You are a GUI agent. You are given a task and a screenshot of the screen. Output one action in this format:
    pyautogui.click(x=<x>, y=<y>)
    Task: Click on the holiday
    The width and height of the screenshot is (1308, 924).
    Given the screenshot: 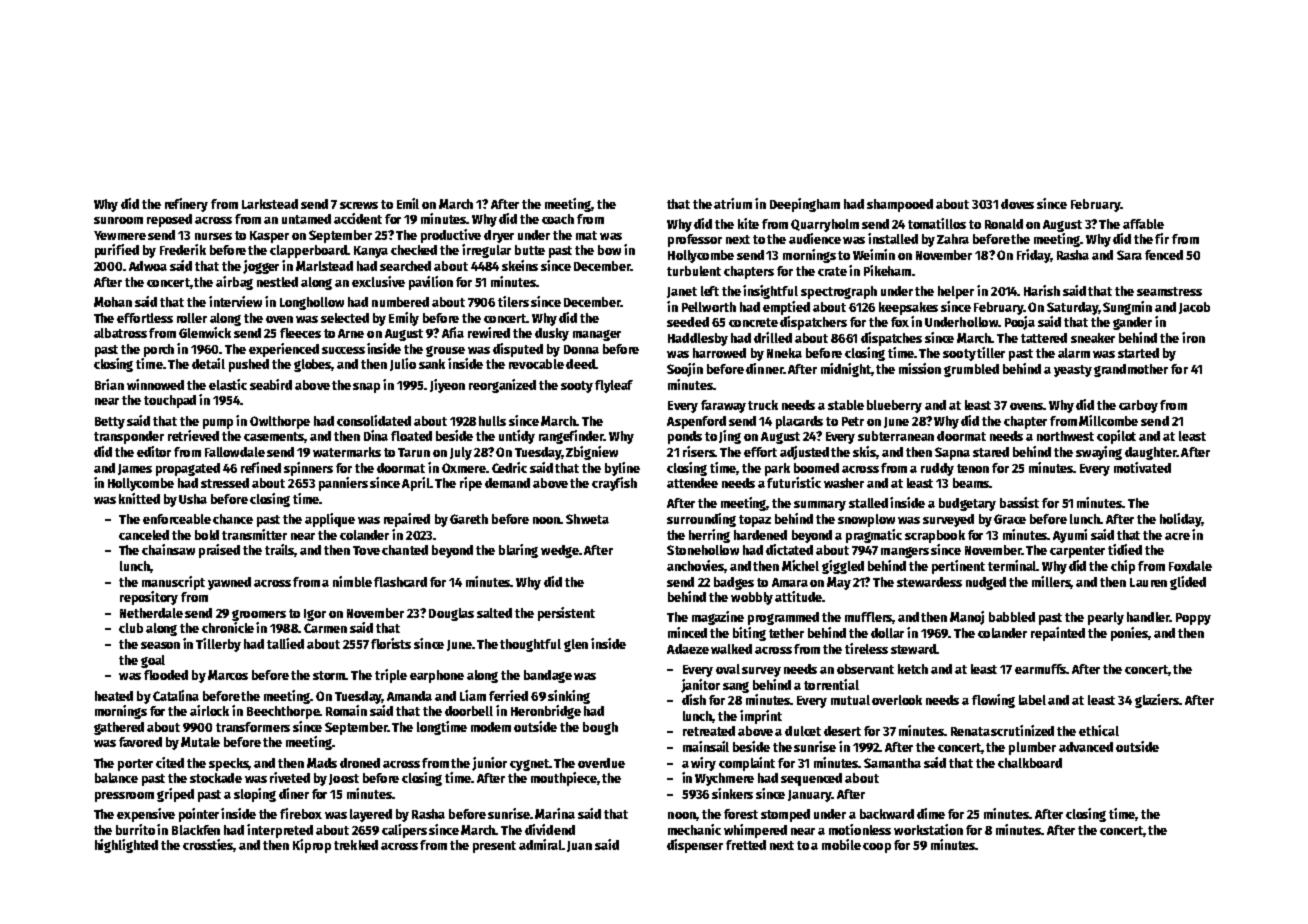 What is the action you would take?
    pyautogui.click(x=1180, y=520)
